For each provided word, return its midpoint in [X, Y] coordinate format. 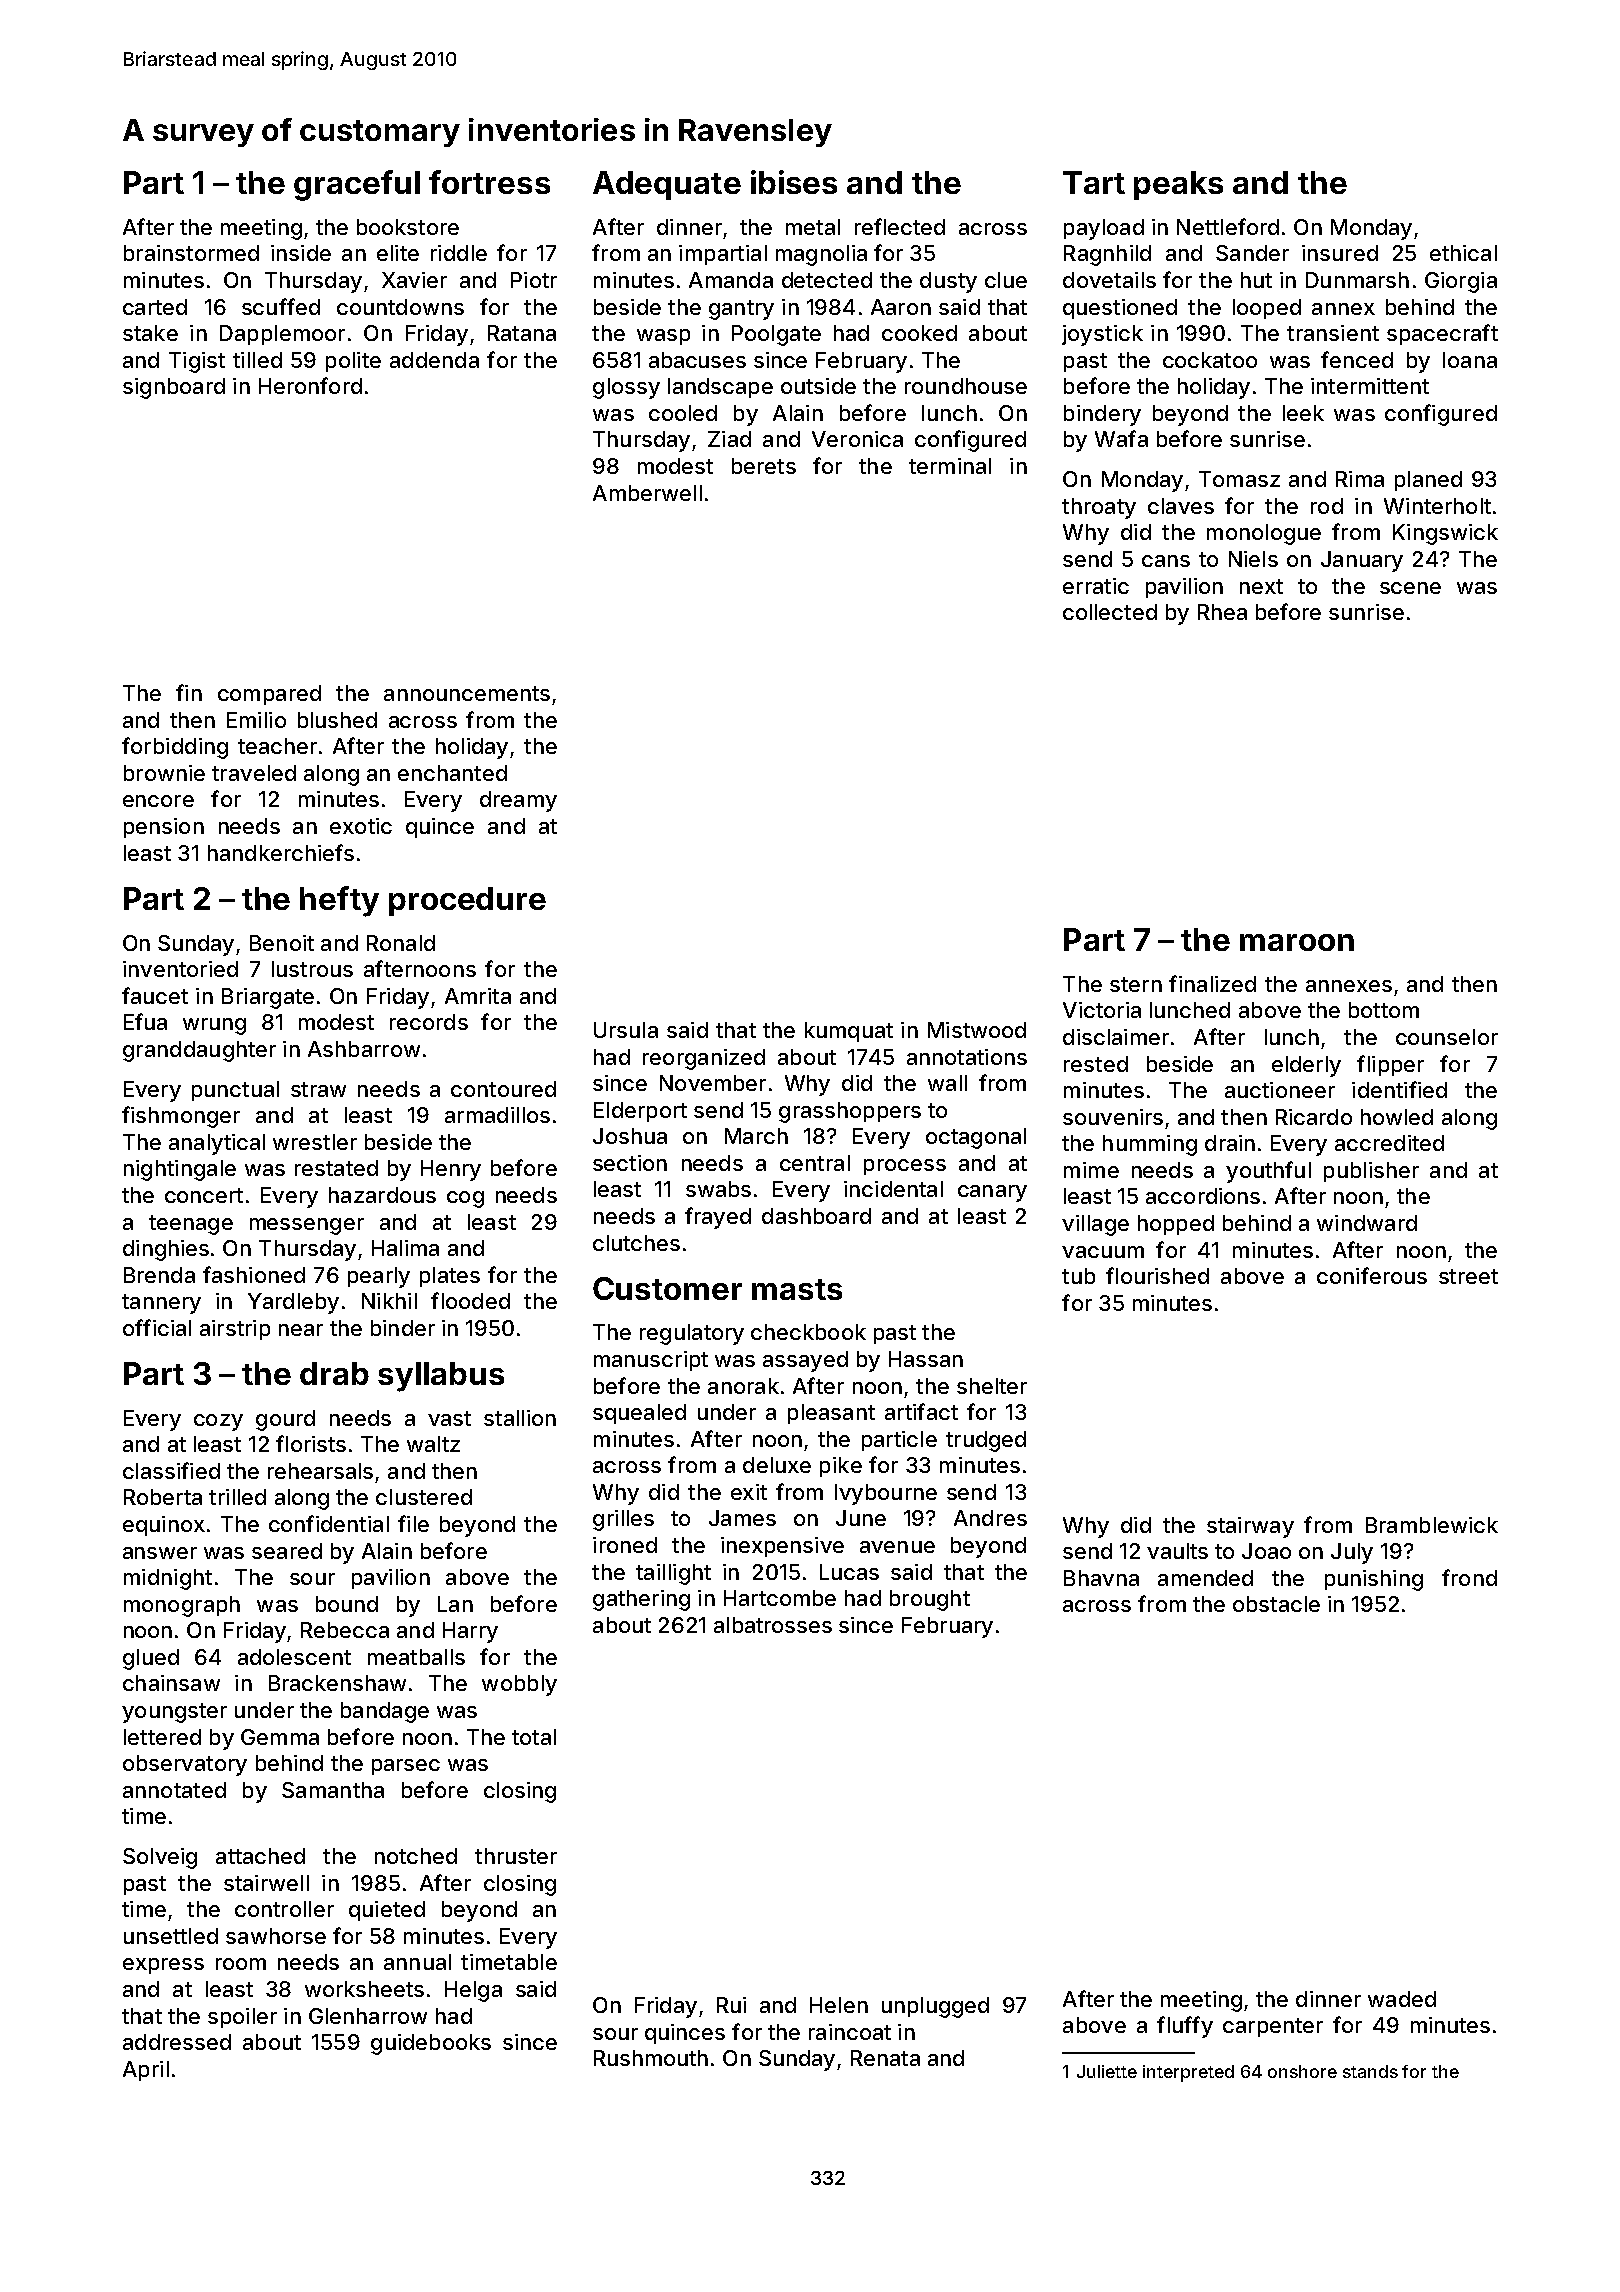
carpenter [1273, 2027]
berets [764, 466]
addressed [177, 2042]
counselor [1447, 1037]
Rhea [1222, 612]
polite [353, 362]
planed [1428, 481]
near [301, 1330]
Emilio [256, 720]
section [630, 1163]
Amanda [731, 280]
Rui [731, 2005]
